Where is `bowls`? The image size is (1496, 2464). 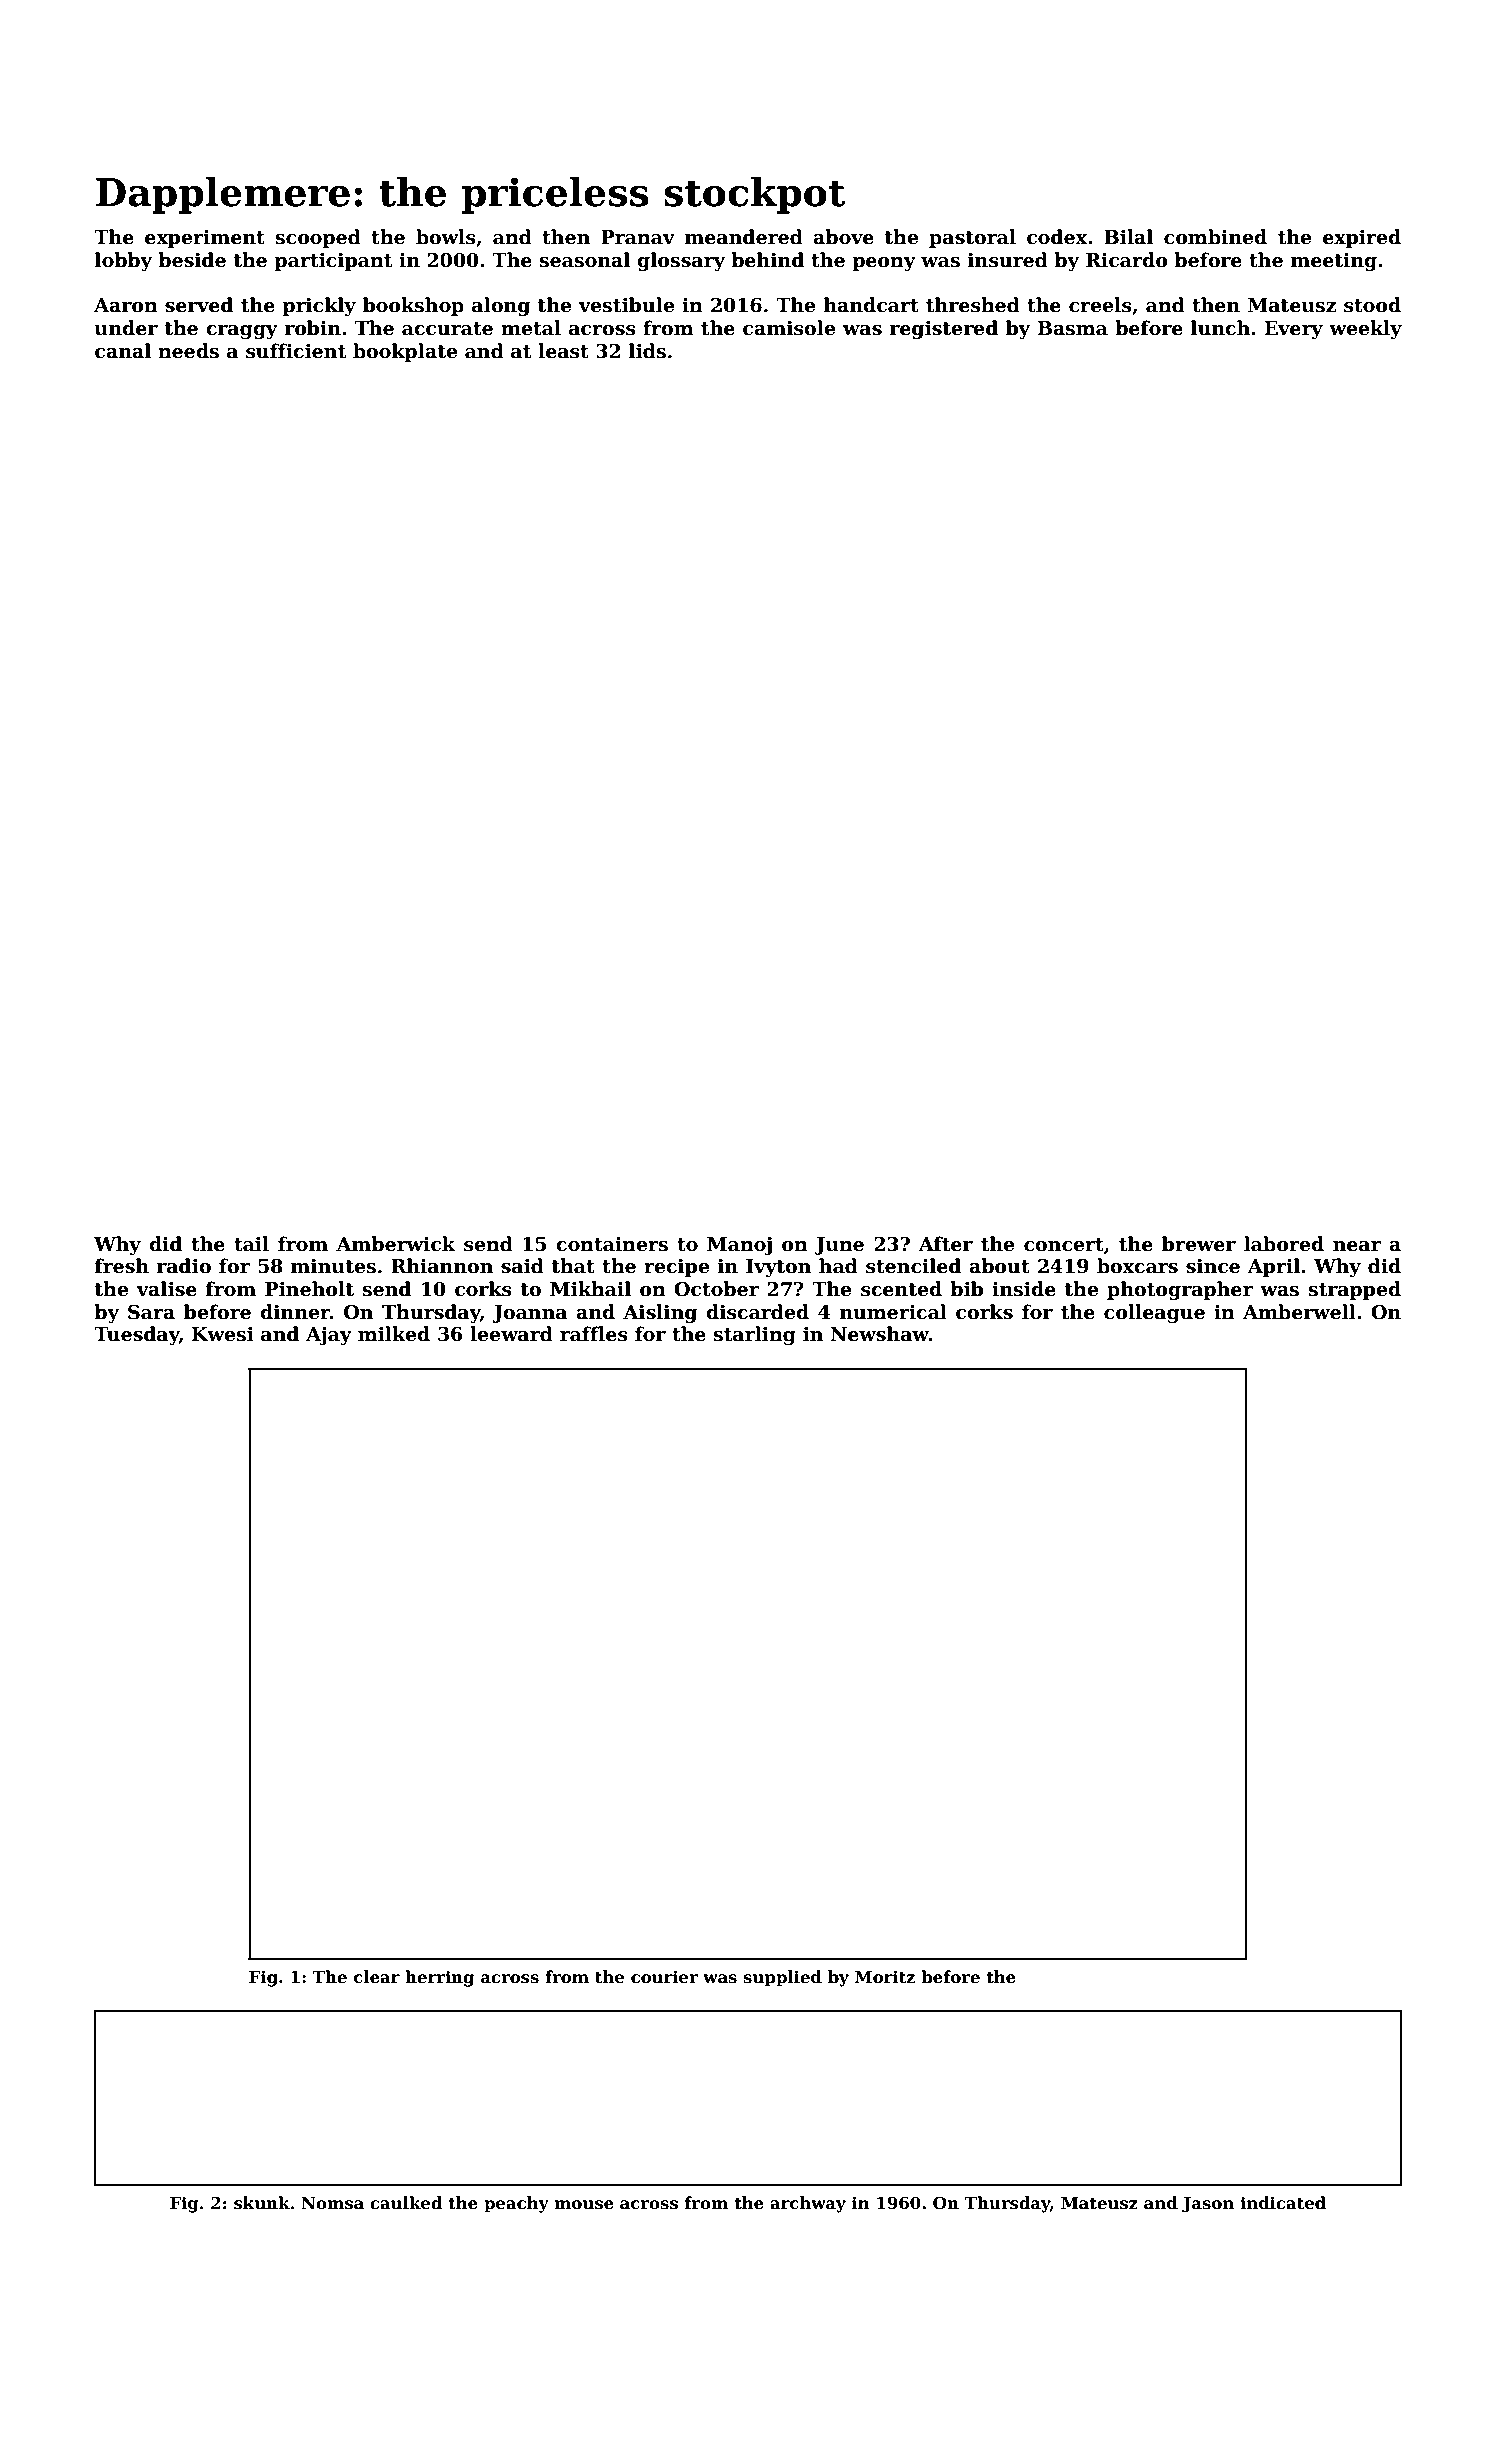 bowls is located at coordinates (446, 237).
